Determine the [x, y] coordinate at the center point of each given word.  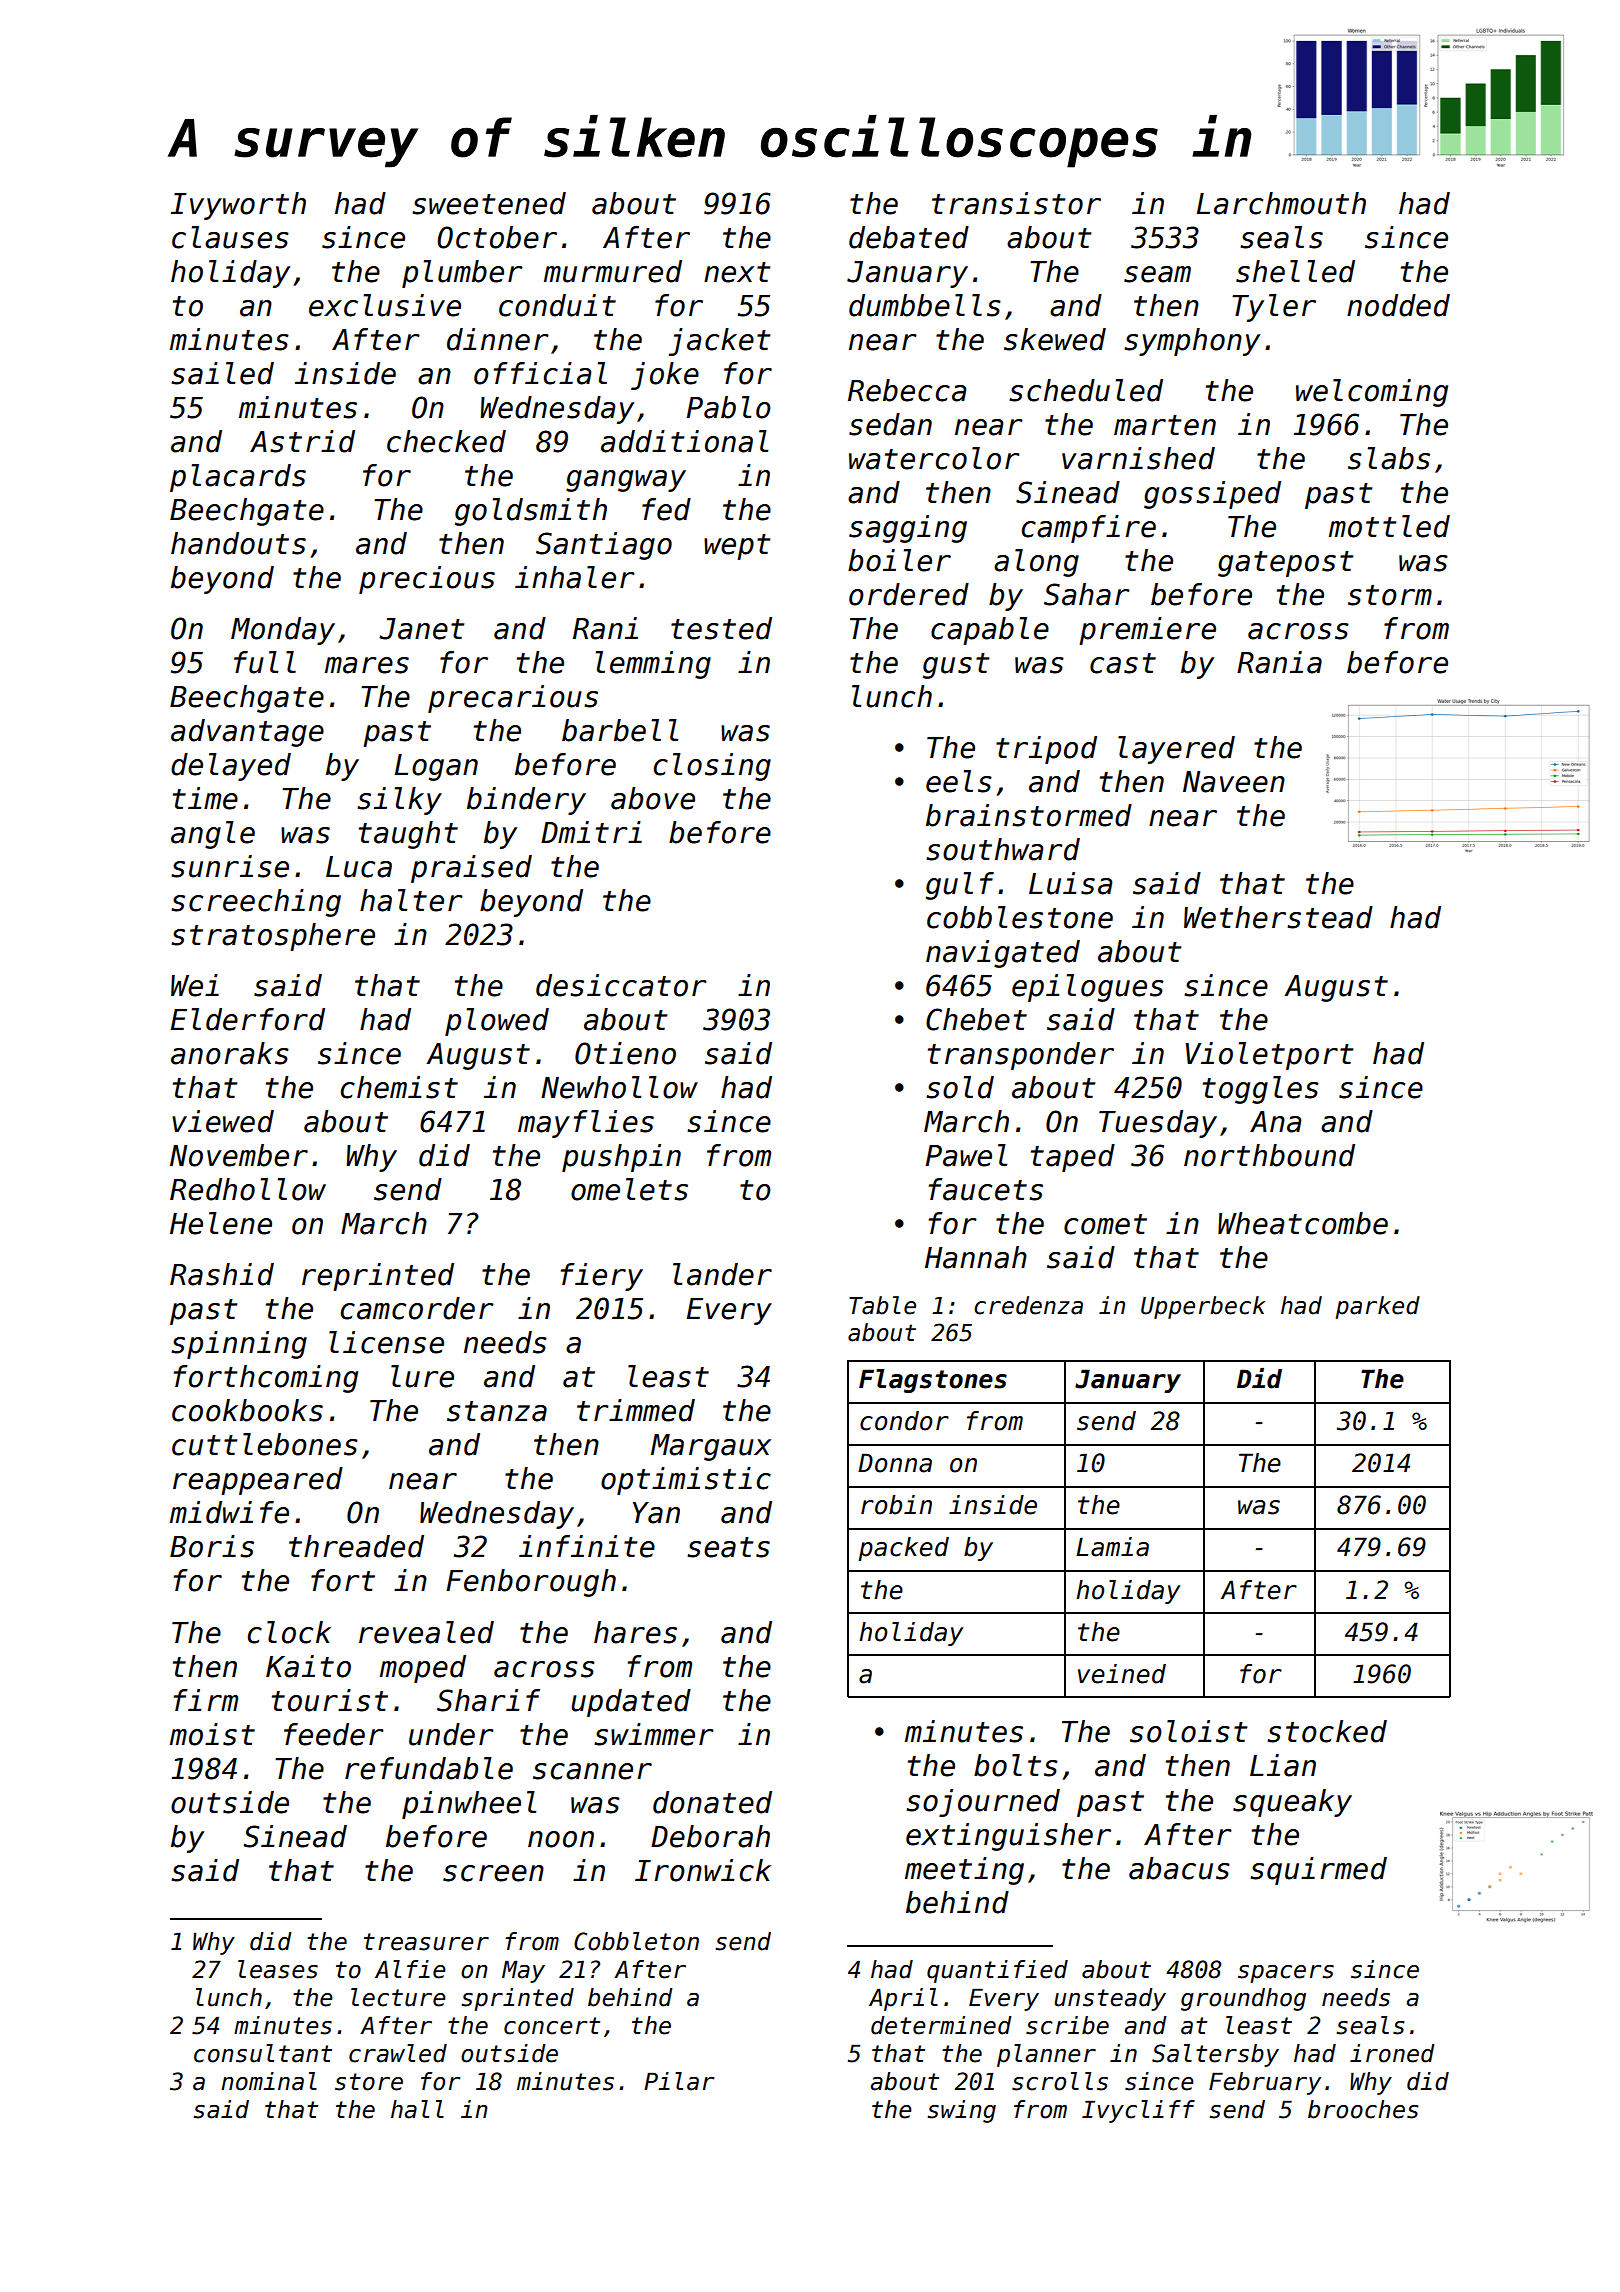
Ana [1275, 1122]
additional [684, 441]
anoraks [230, 1053]
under [451, 1734]
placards [238, 478]
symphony [1192, 342]
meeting [964, 1871]
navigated [1003, 954]
